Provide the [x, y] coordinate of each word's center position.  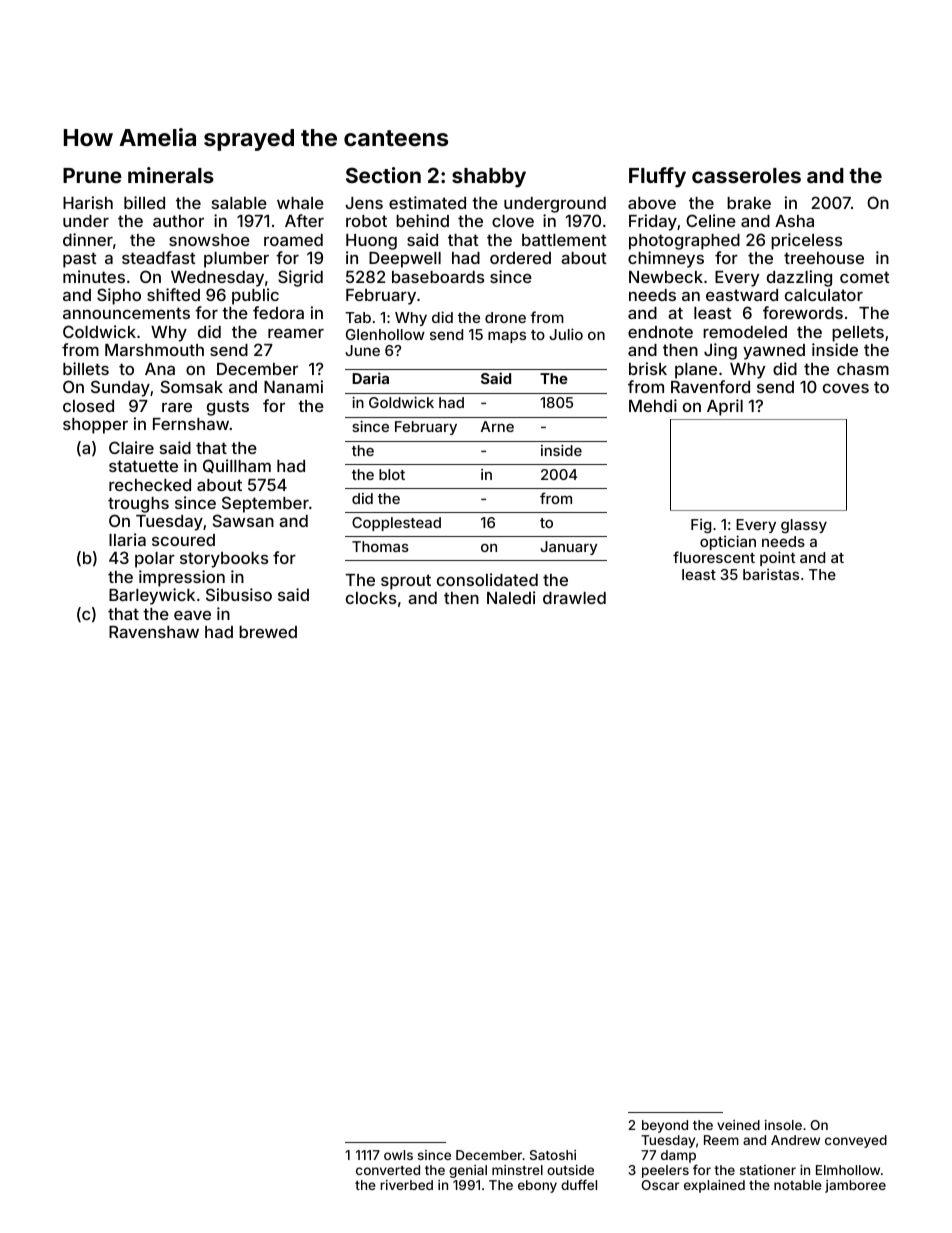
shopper [95, 426]
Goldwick [401, 402]
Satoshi [553, 1155]
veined [738, 1125]
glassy [804, 526]
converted [388, 1170]
